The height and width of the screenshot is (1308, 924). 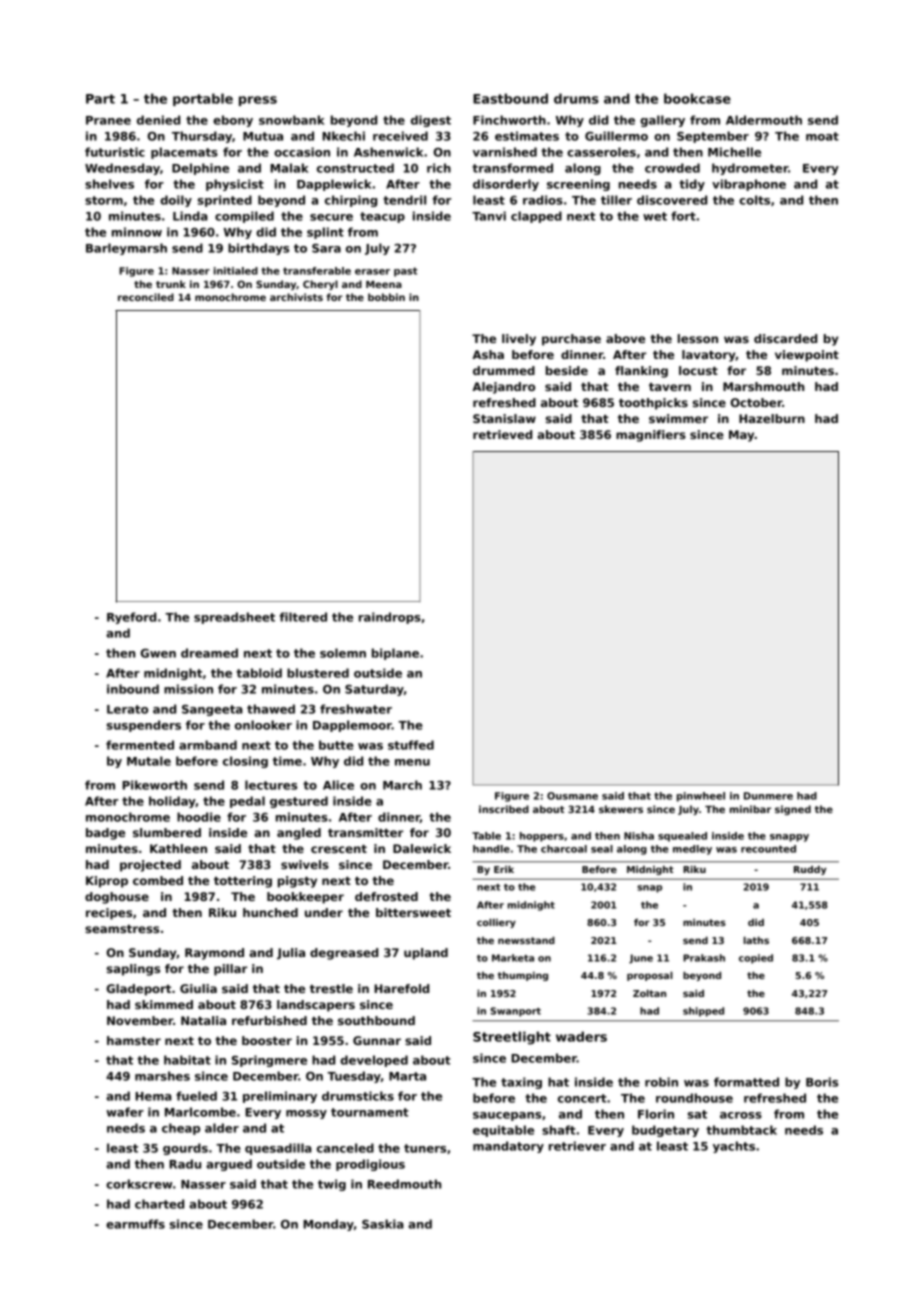 I want to click on June, so click(x=641, y=959).
